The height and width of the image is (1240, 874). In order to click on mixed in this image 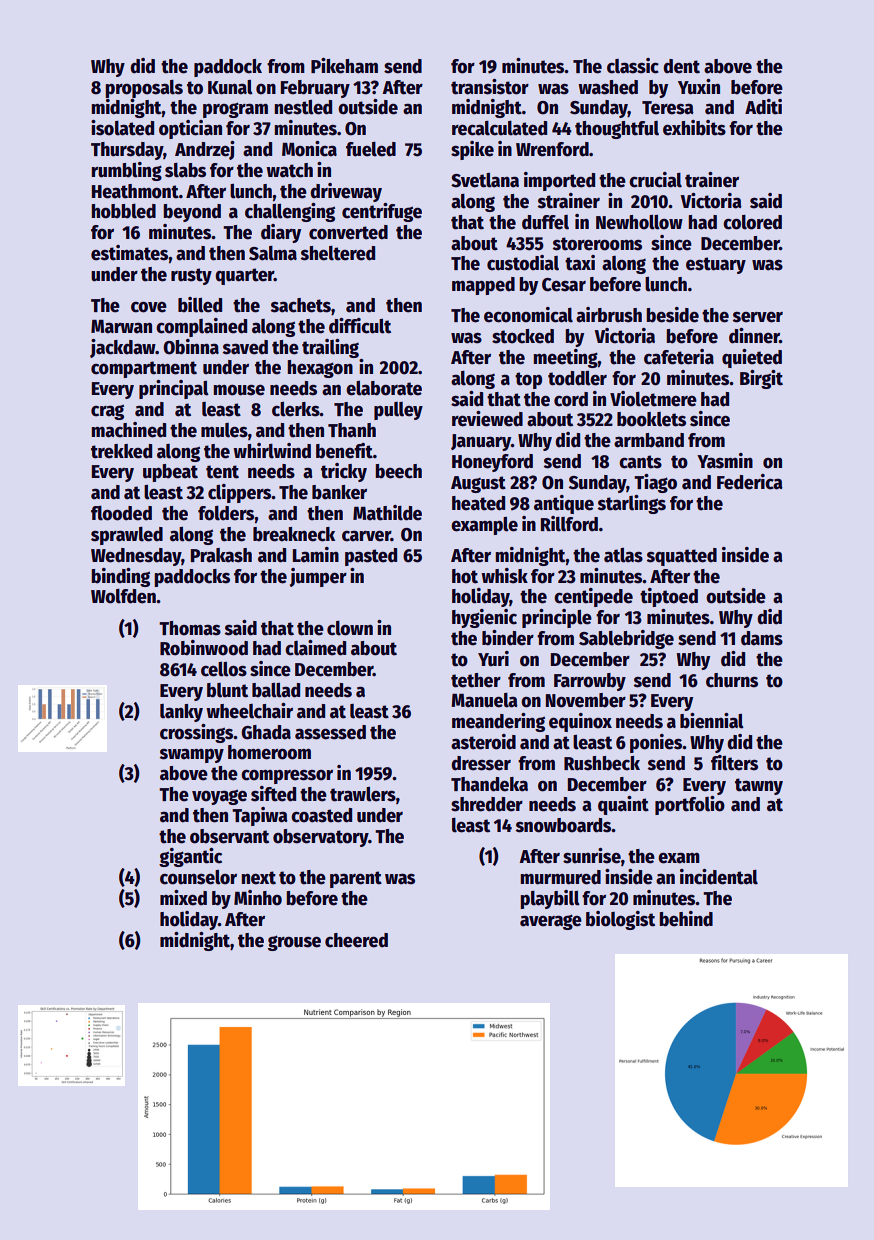, I will do `click(183, 898)`.
